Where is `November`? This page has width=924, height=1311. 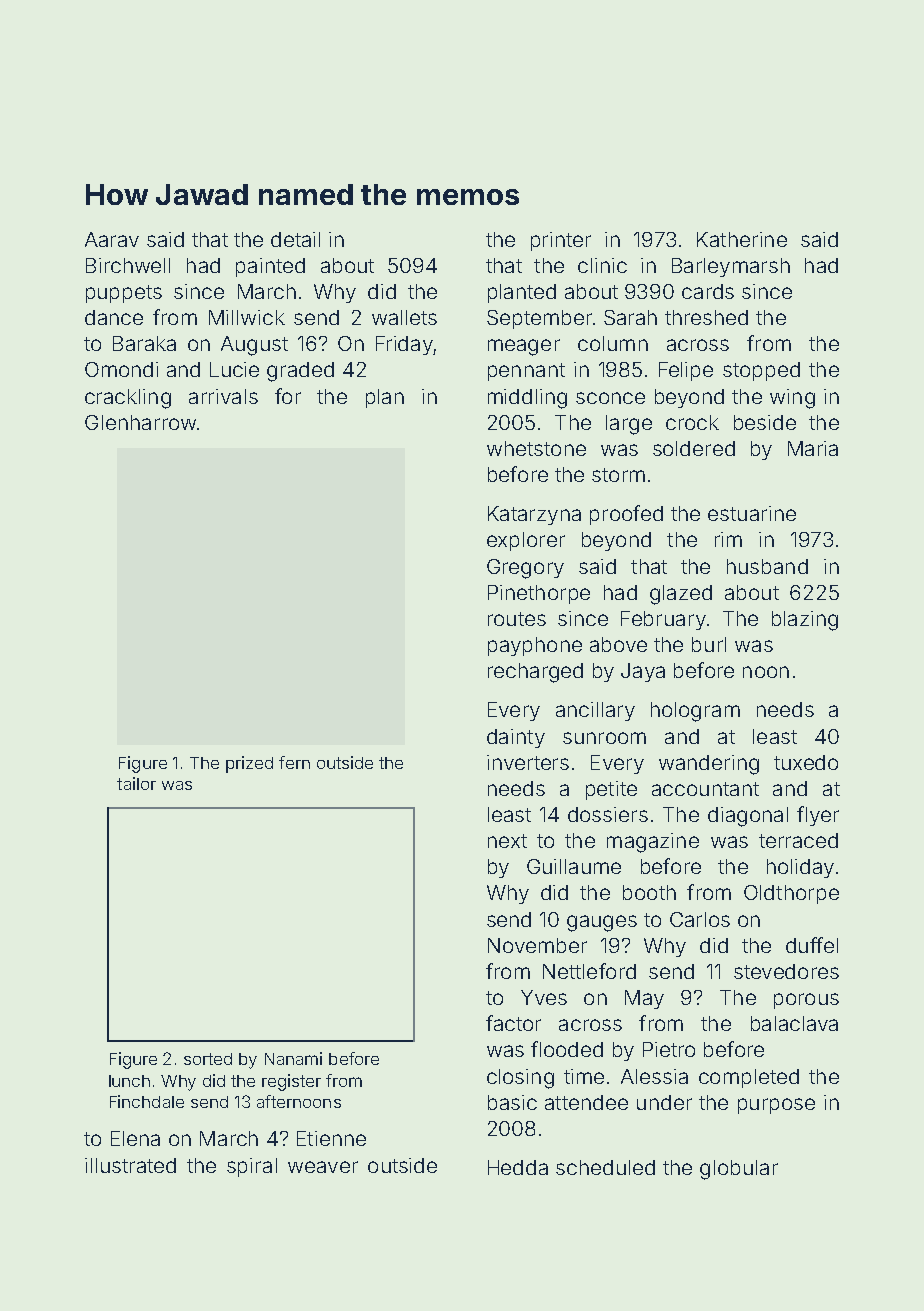
November is located at coordinates (537, 945).
